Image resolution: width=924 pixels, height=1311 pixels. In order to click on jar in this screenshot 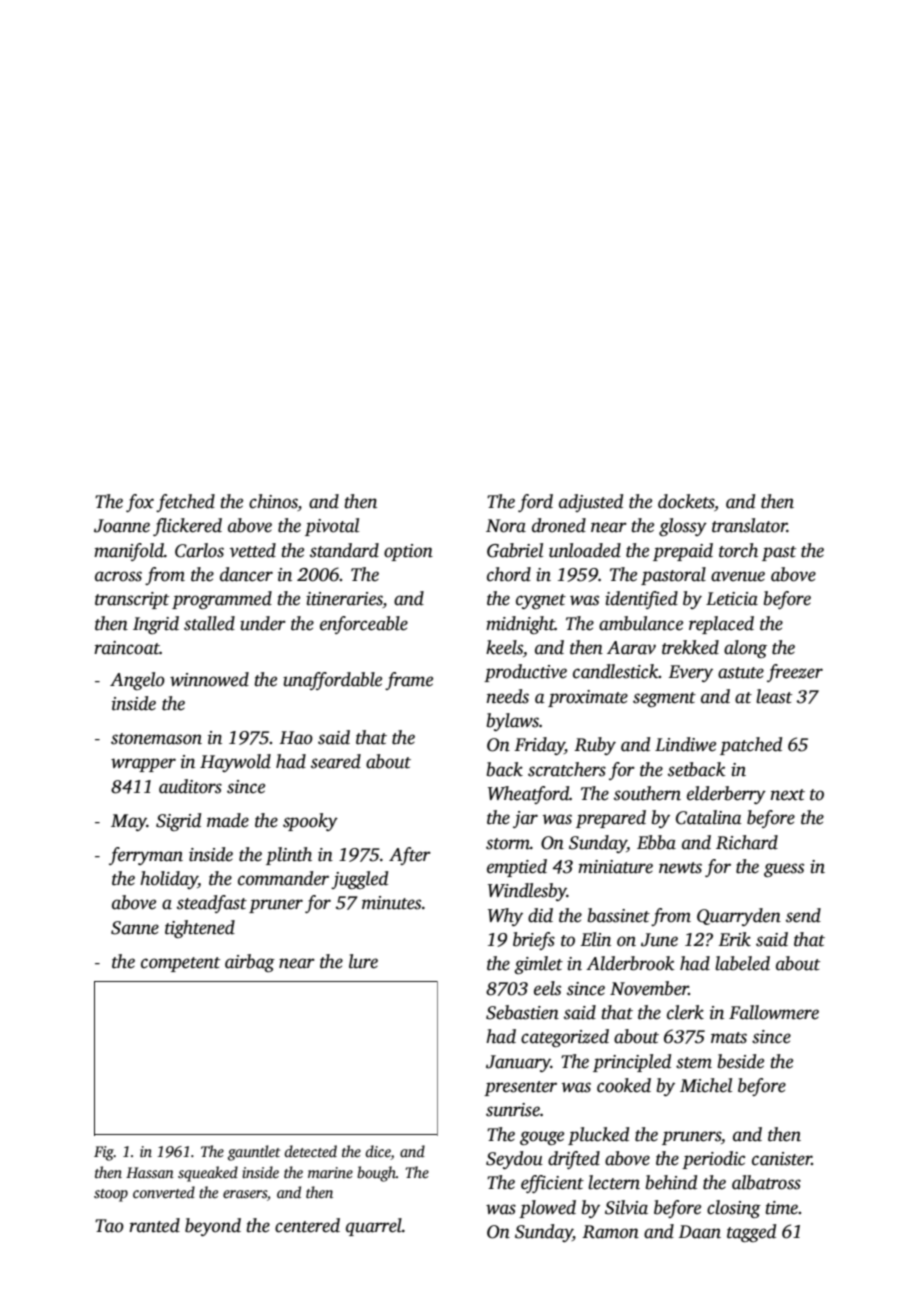, I will do `click(525, 819)`.
